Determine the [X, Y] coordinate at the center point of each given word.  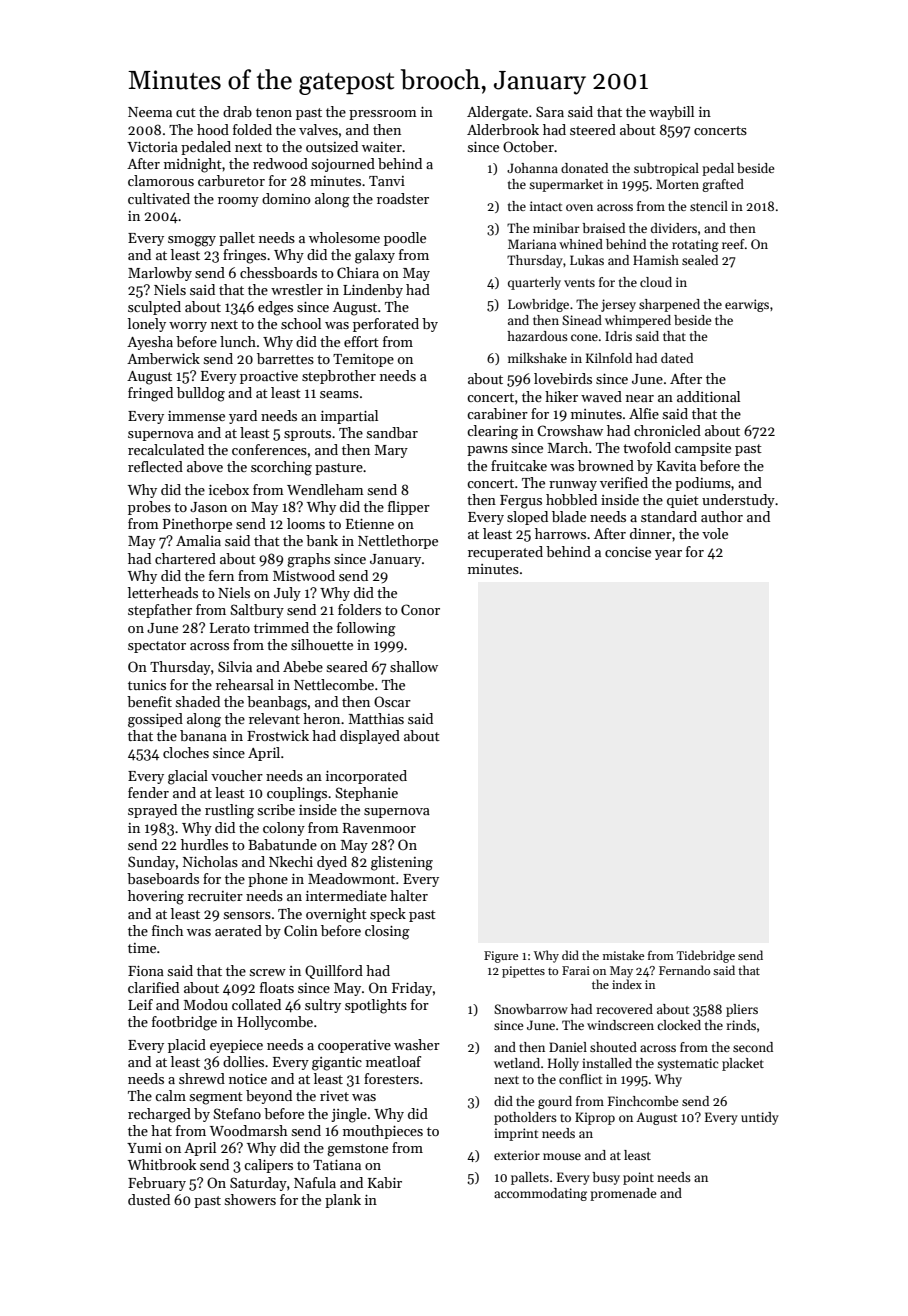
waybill [671, 113]
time [142, 948]
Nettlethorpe [398, 542]
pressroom [383, 115]
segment [216, 1098]
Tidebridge [706, 956]
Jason [208, 507]
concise [628, 552]
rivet [334, 1096]
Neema [150, 112]
